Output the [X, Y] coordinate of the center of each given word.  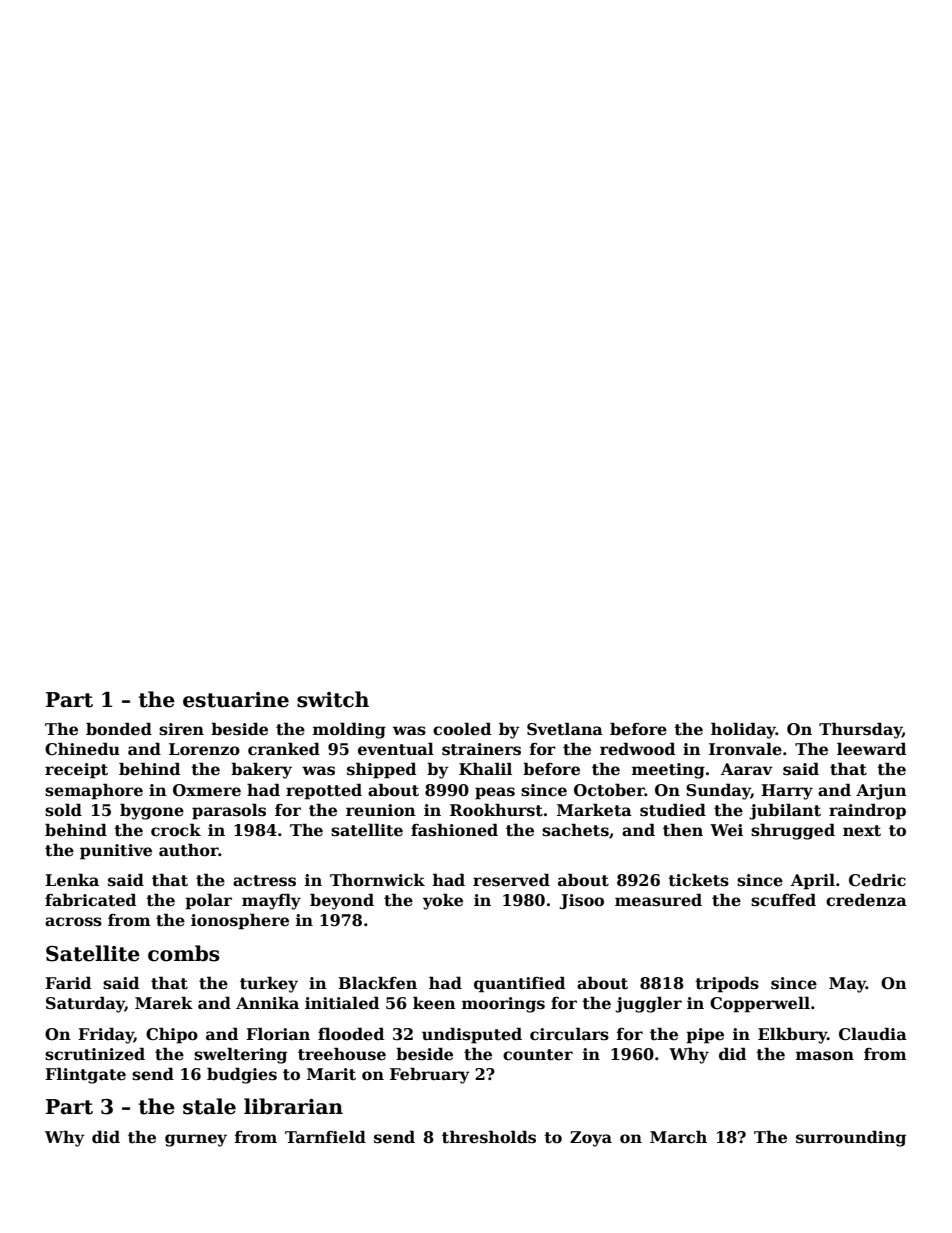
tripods [727, 984]
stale [209, 1106]
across [73, 922]
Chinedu [82, 749]
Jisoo [581, 901]
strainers [481, 749]
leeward [871, 749]
